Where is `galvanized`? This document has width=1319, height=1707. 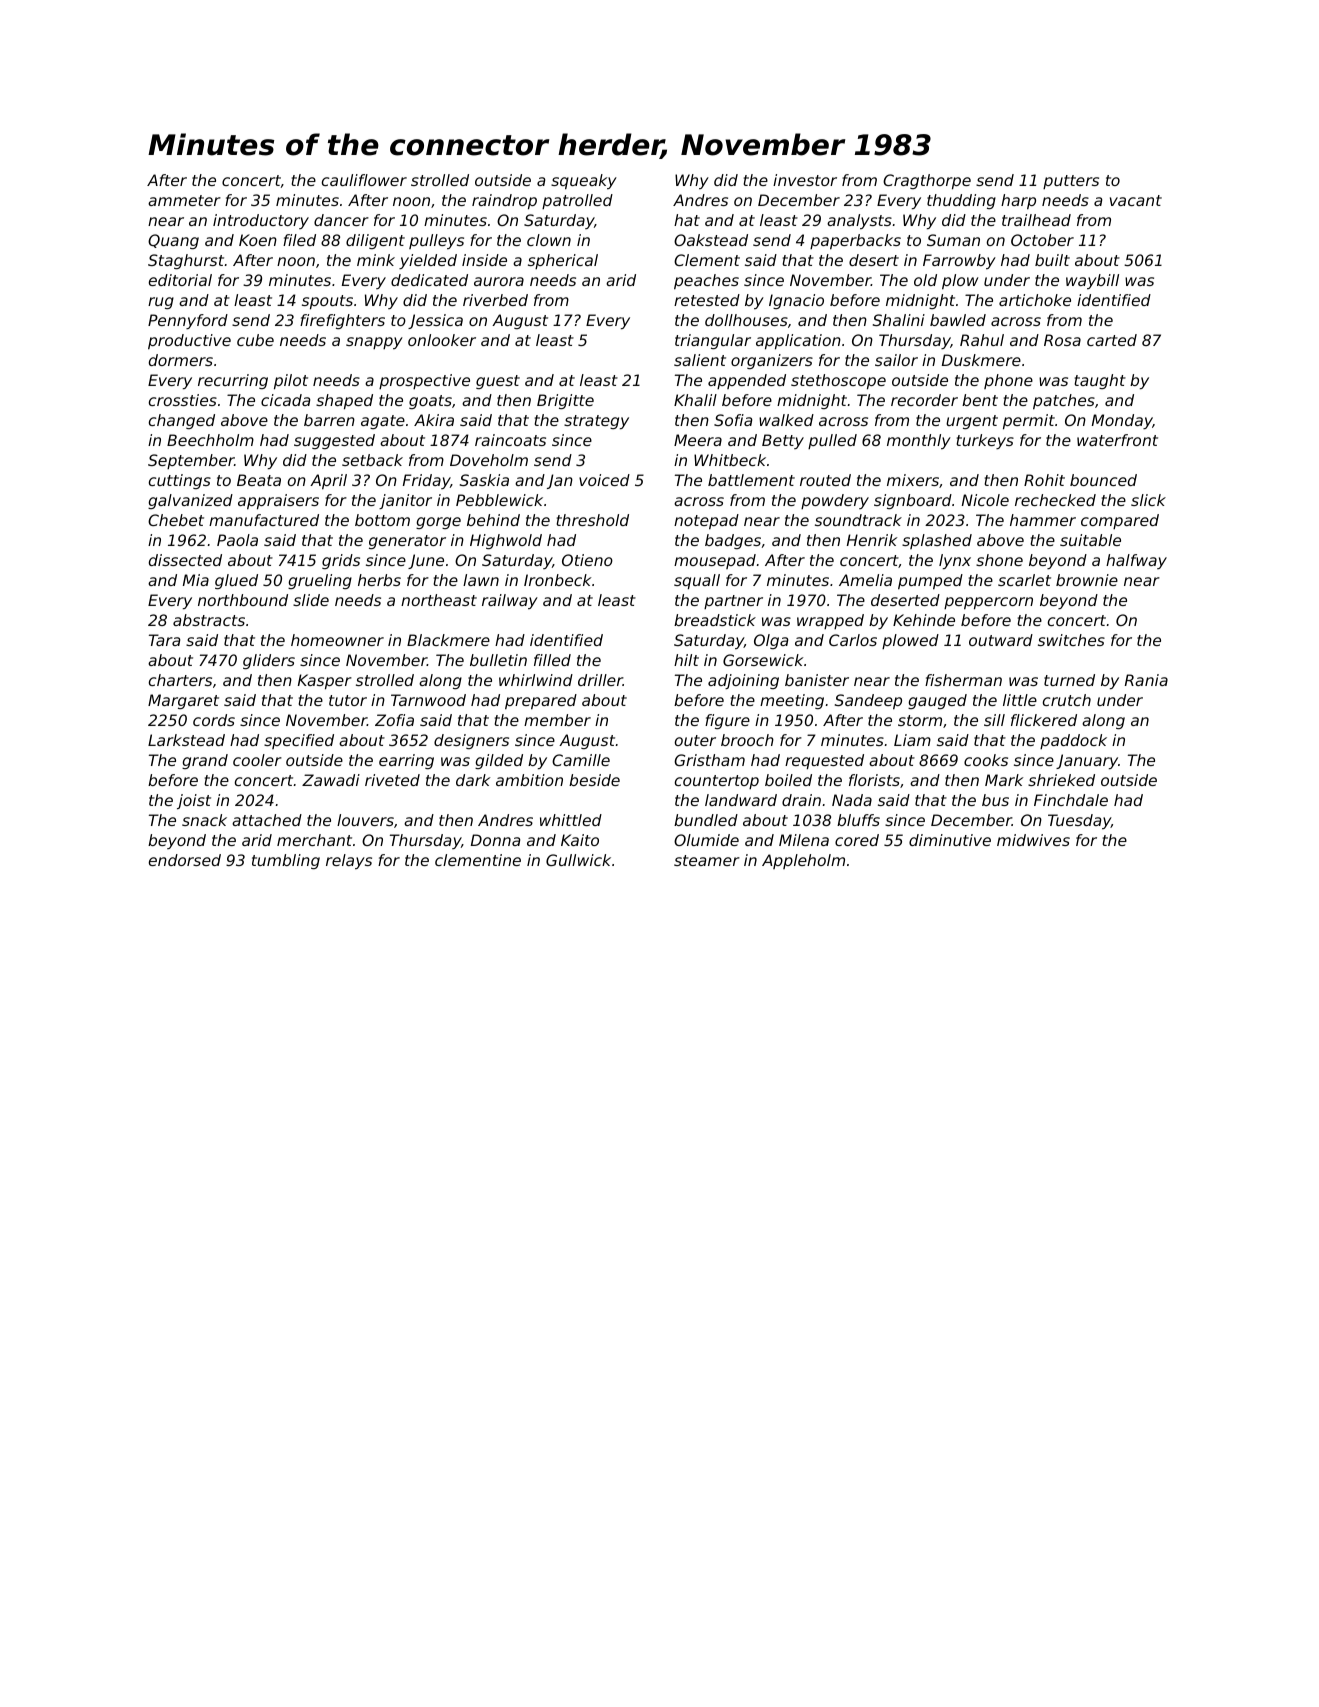
galvanized is located at coordinates (190, 501).
